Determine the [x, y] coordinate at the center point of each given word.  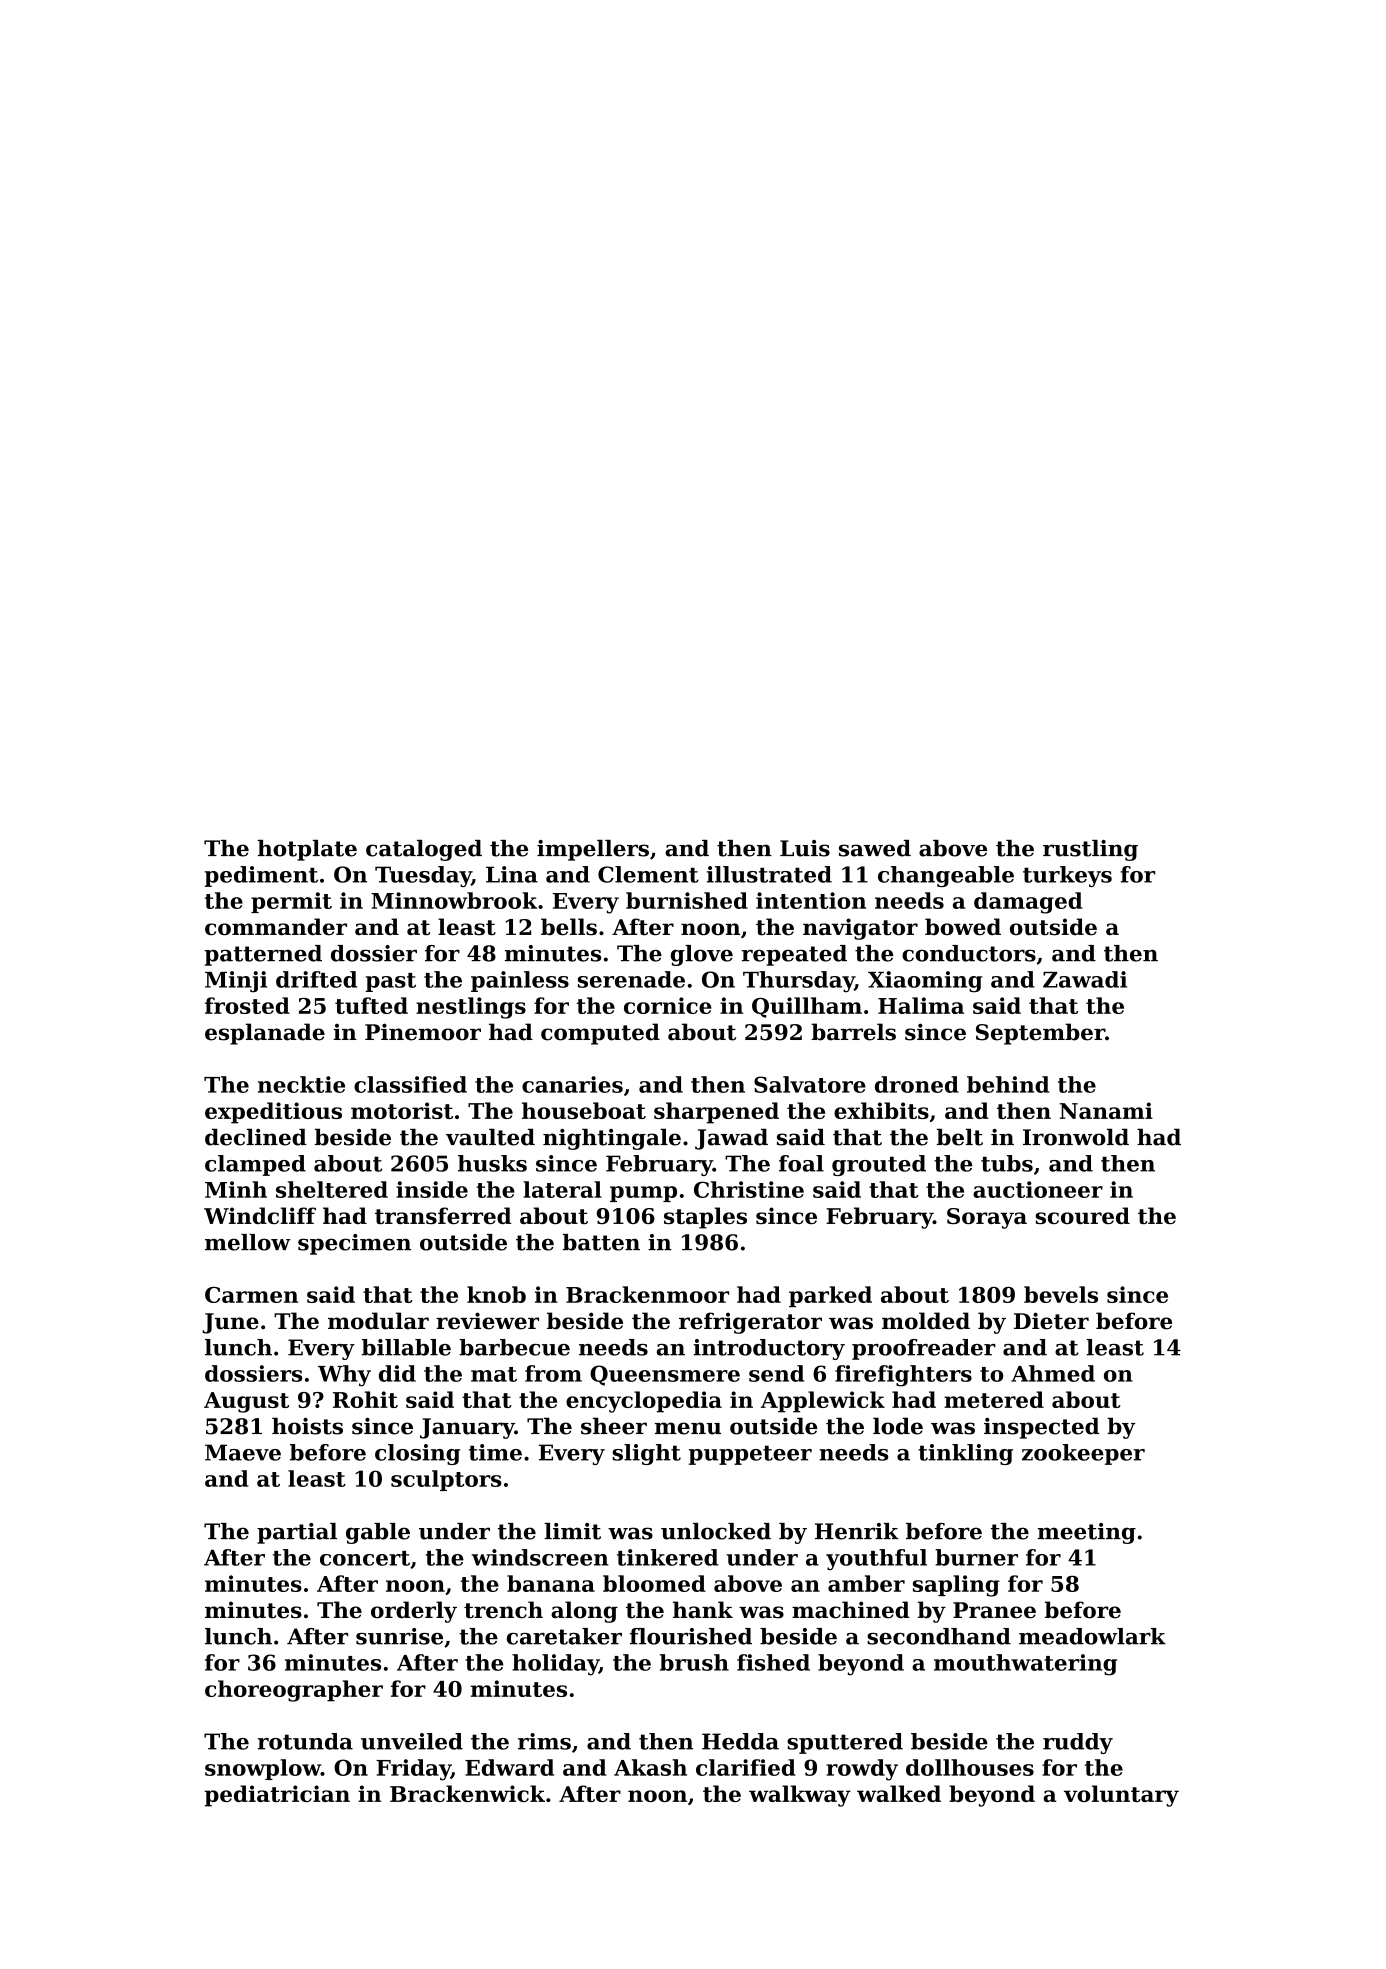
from [553, 1373]
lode [898, 1426]
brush [694, 1662]
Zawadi [1085, 979]
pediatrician [277, 1796]
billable [406, 1347]
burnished [687, 900]
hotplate [307, 850]
